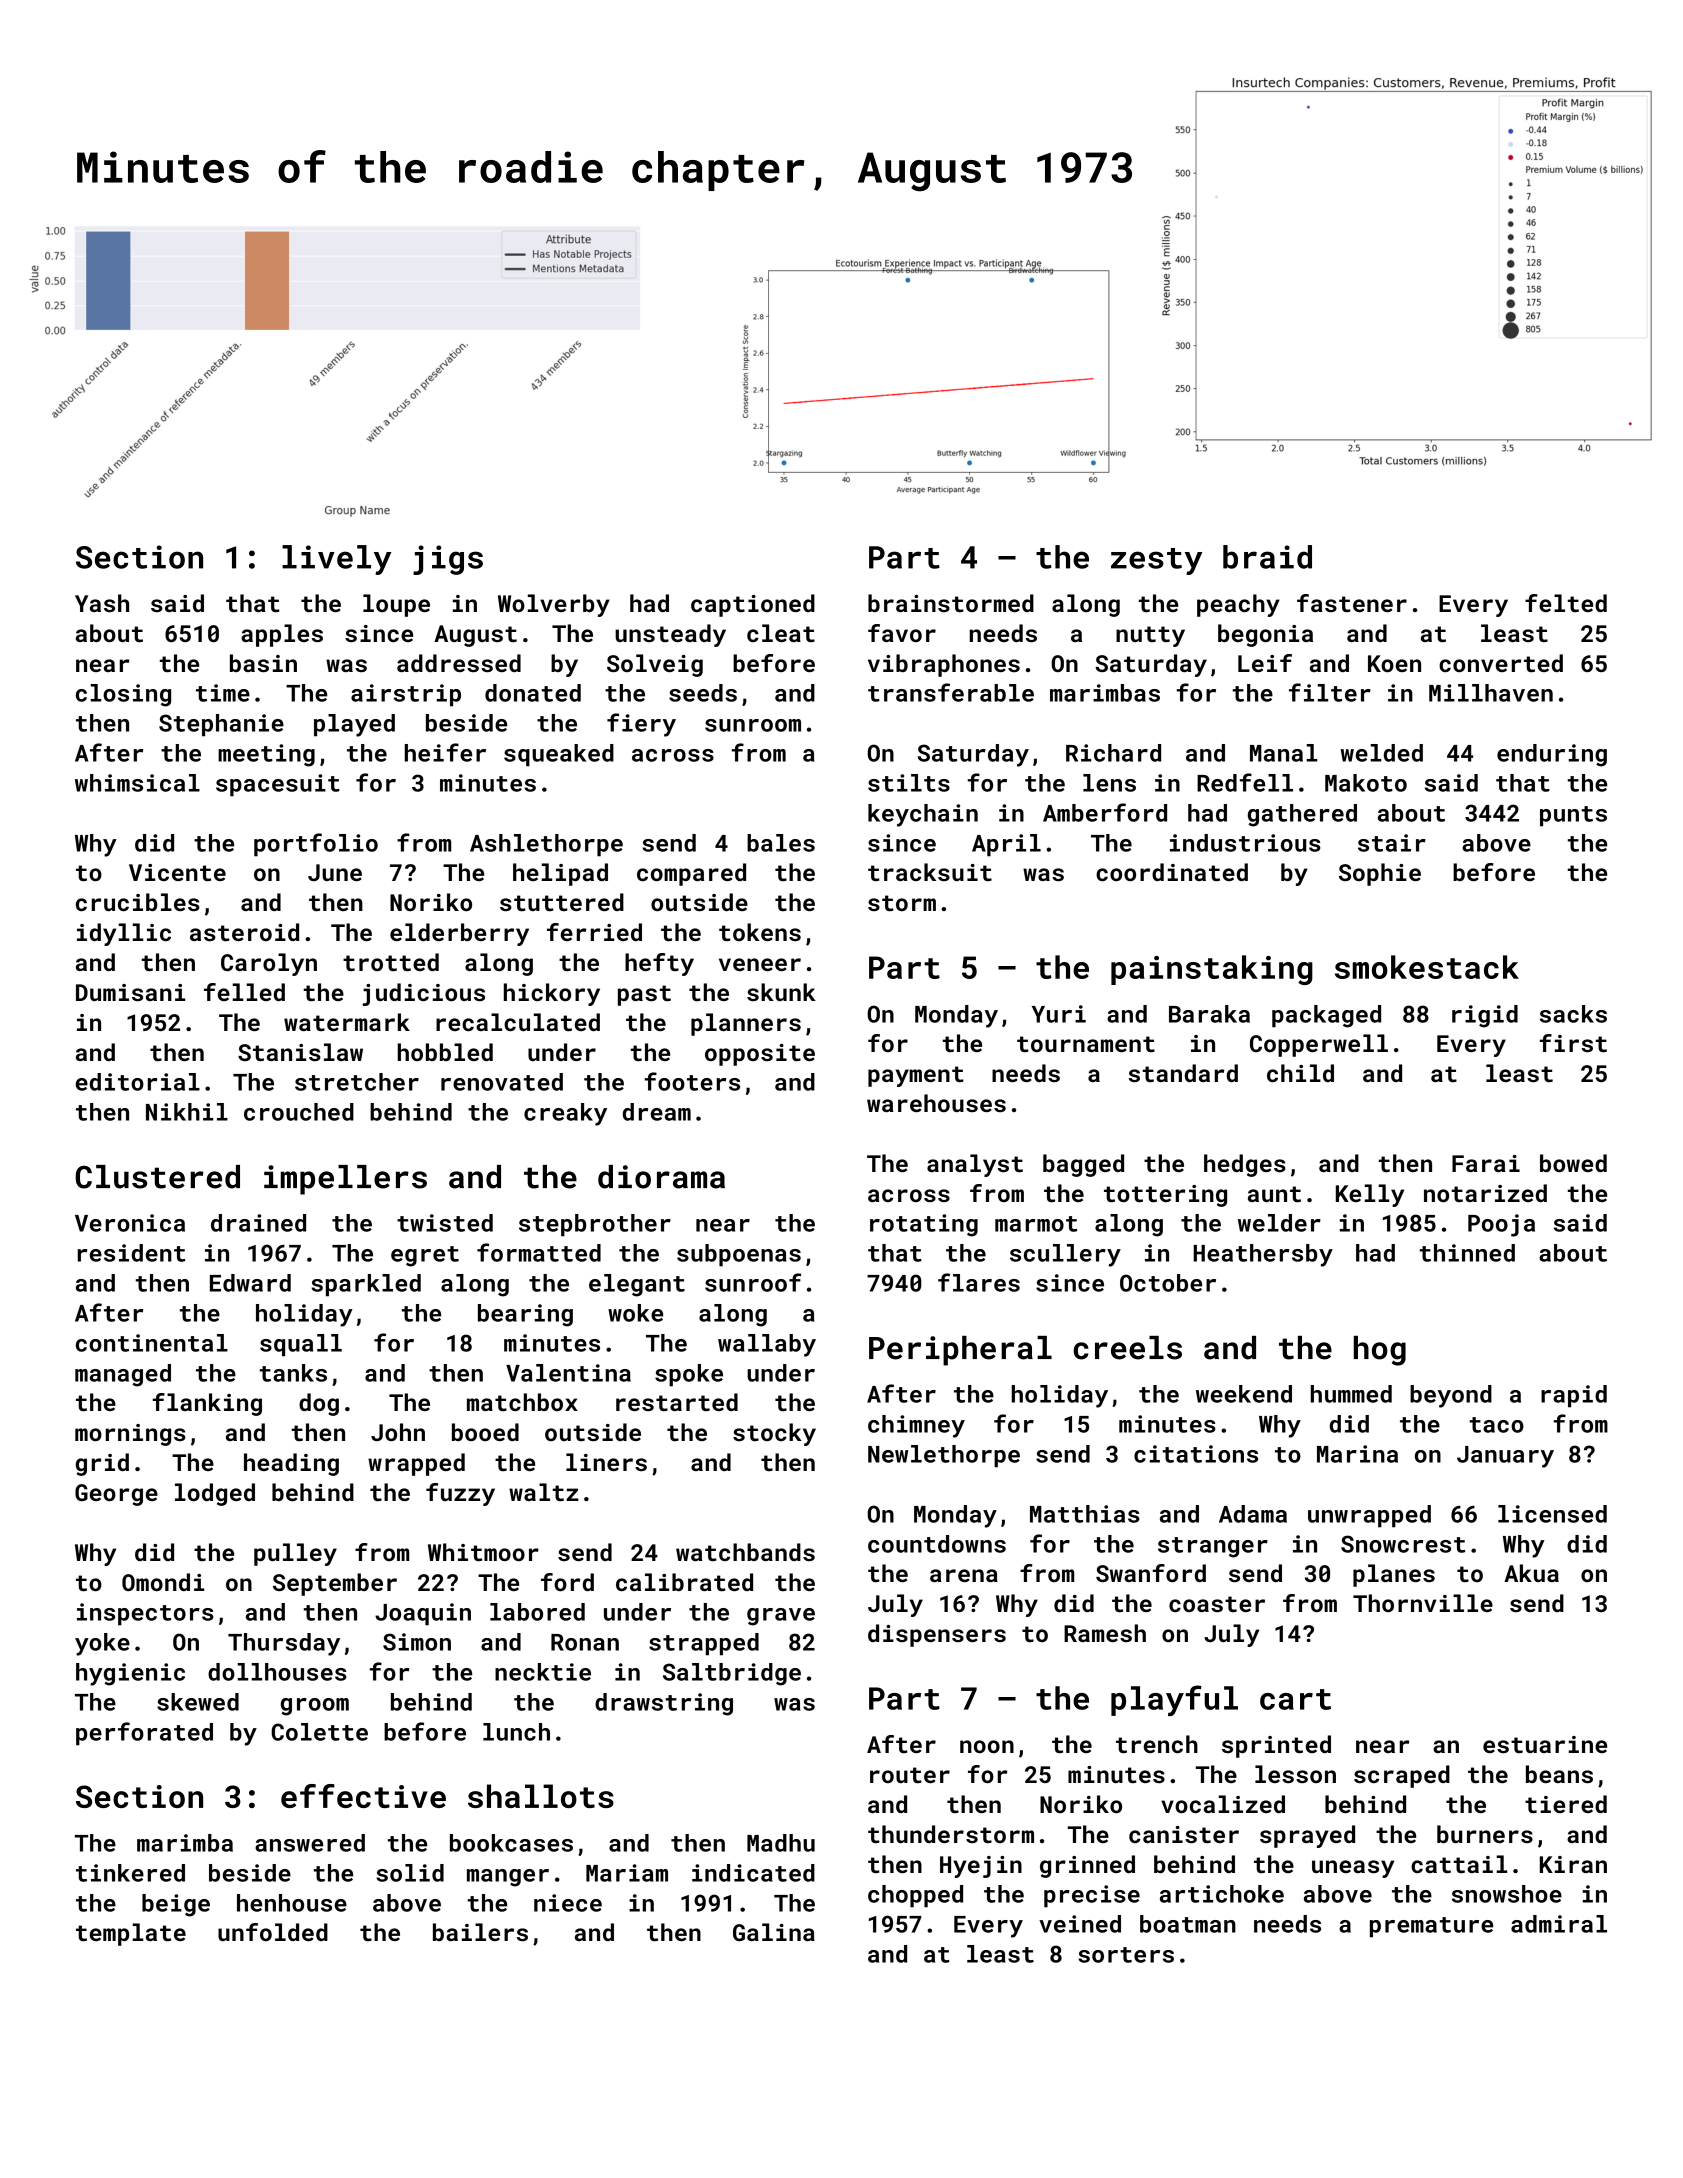 The width and height of the screenshot is (1683, 2178). What do you see at coordinates (1559, 1774) in the screenshot?
I see `beans` at bounding box center [1559, 1774].
